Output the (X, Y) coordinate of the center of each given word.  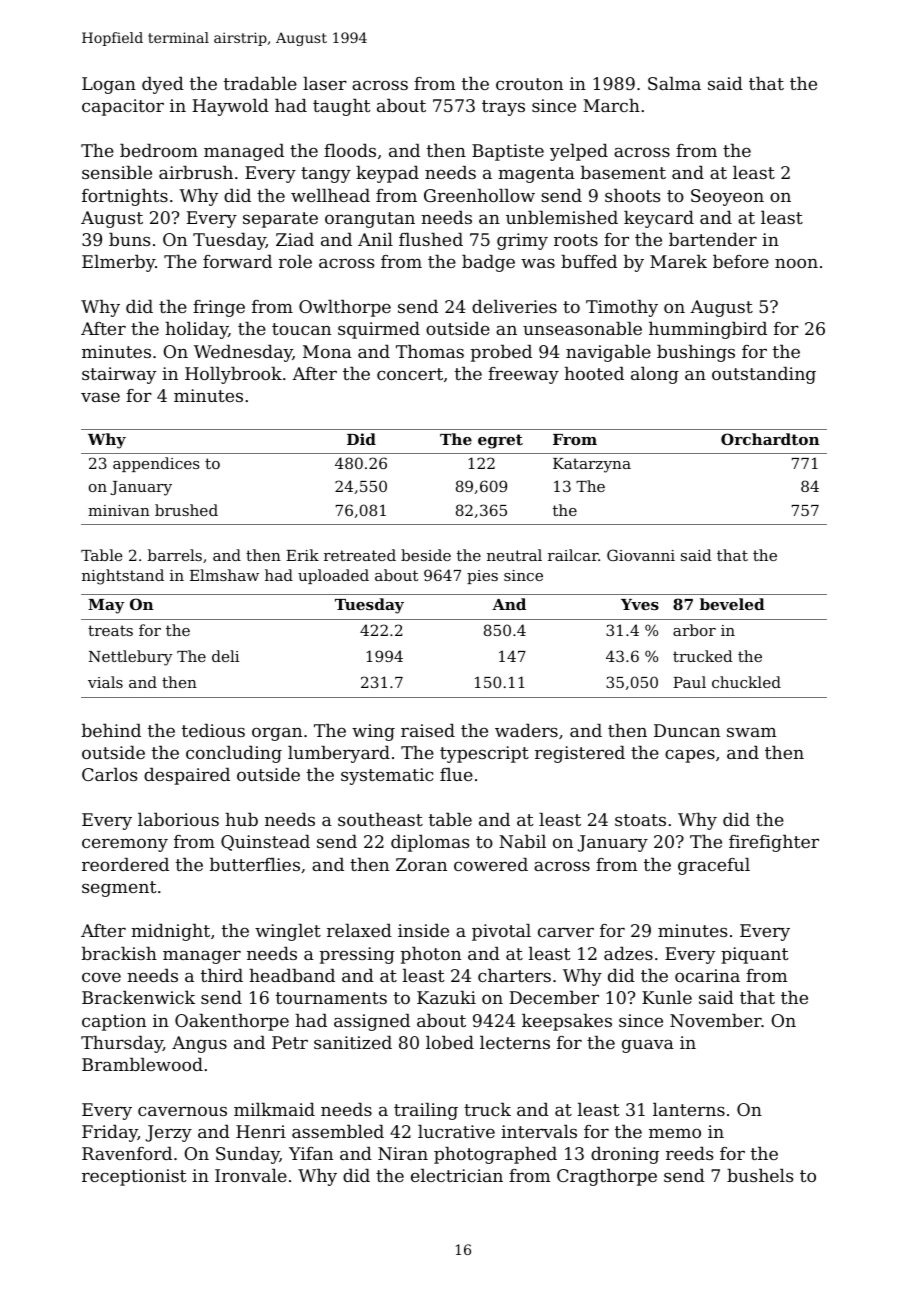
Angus (199, 1044)
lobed (450, 1042)
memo (675, 1133)
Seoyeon (727, 197)
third (222, 975)
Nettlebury (131, 658)
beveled (732, 604)
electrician (457, 1175)
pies (482, 577)
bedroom (159, 150)
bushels (760, 1175)
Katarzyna (592, 465)
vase (100, 397)
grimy (522, 241)
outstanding (764, 375)
